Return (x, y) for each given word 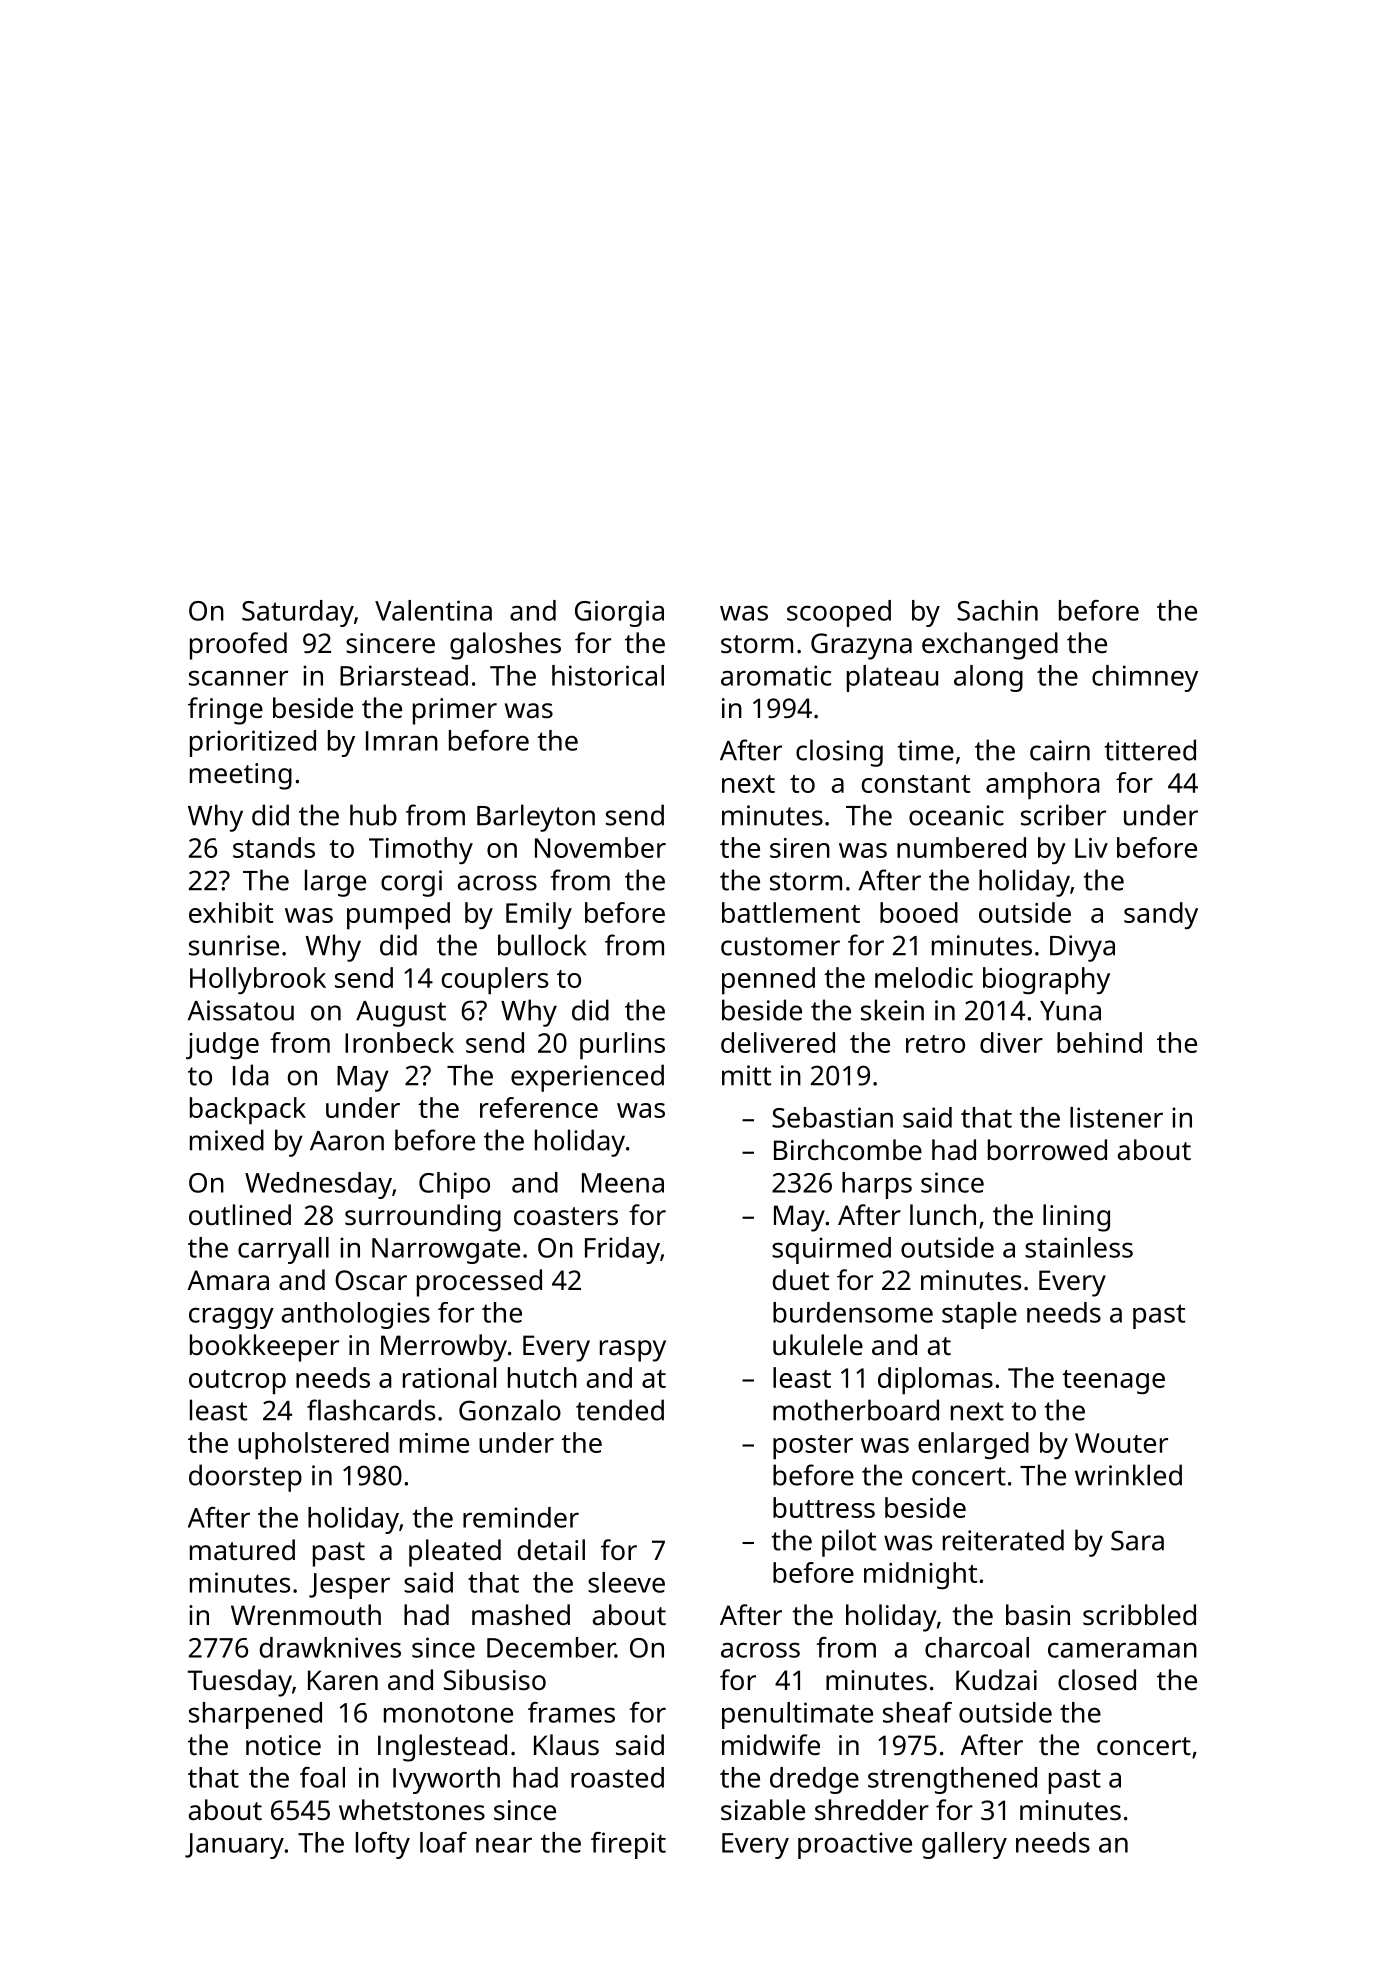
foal (322, 1777)
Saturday (298, 613)
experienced (587, 1078)
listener (1116, 1117)
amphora (1043, 786)
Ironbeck (399, 1042)
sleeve (626, 1582)
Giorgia (619, 613)
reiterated (1003, 1540)
